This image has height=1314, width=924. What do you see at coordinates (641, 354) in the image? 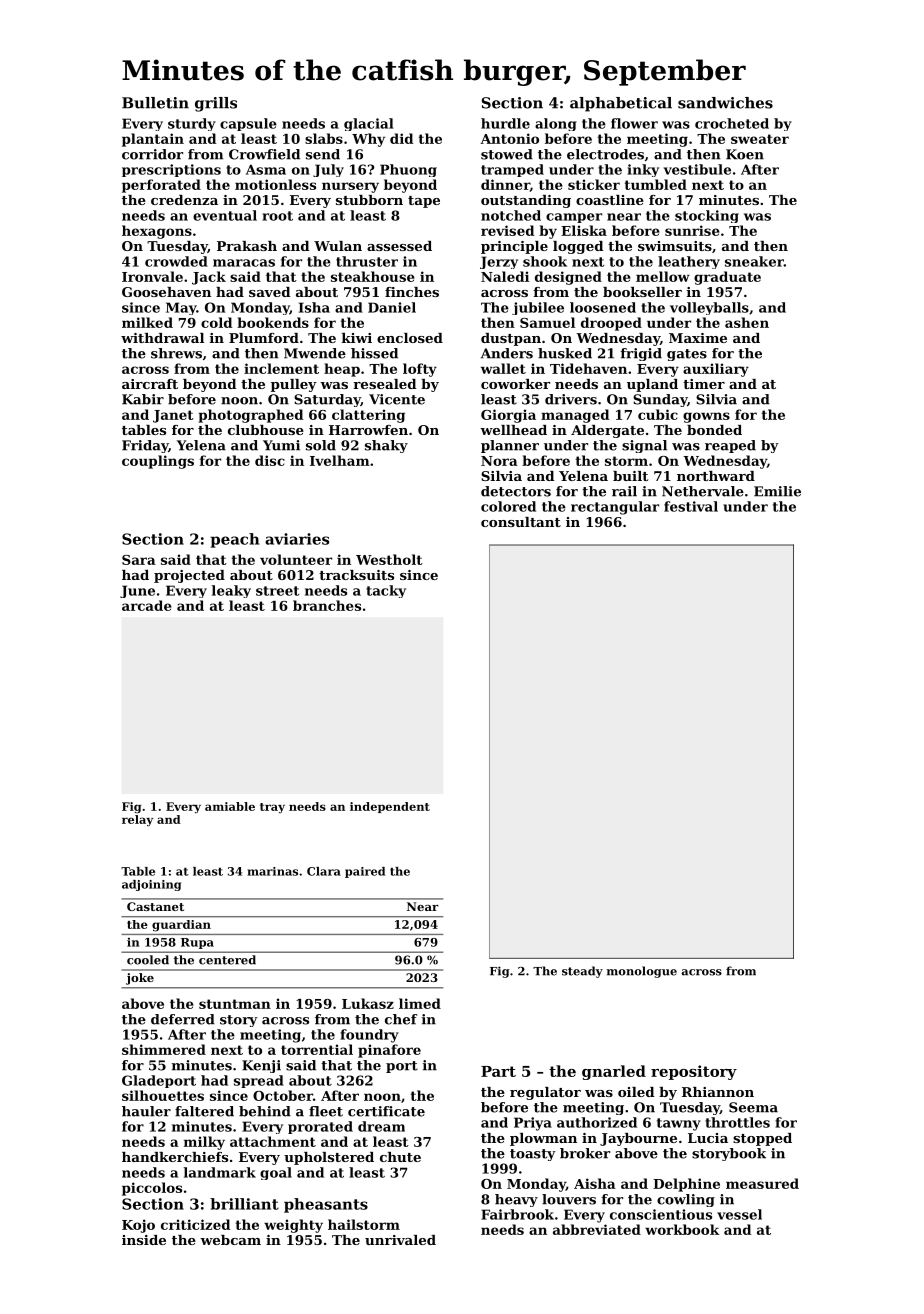
I see `frigid` at bounding box center [641, 354].
